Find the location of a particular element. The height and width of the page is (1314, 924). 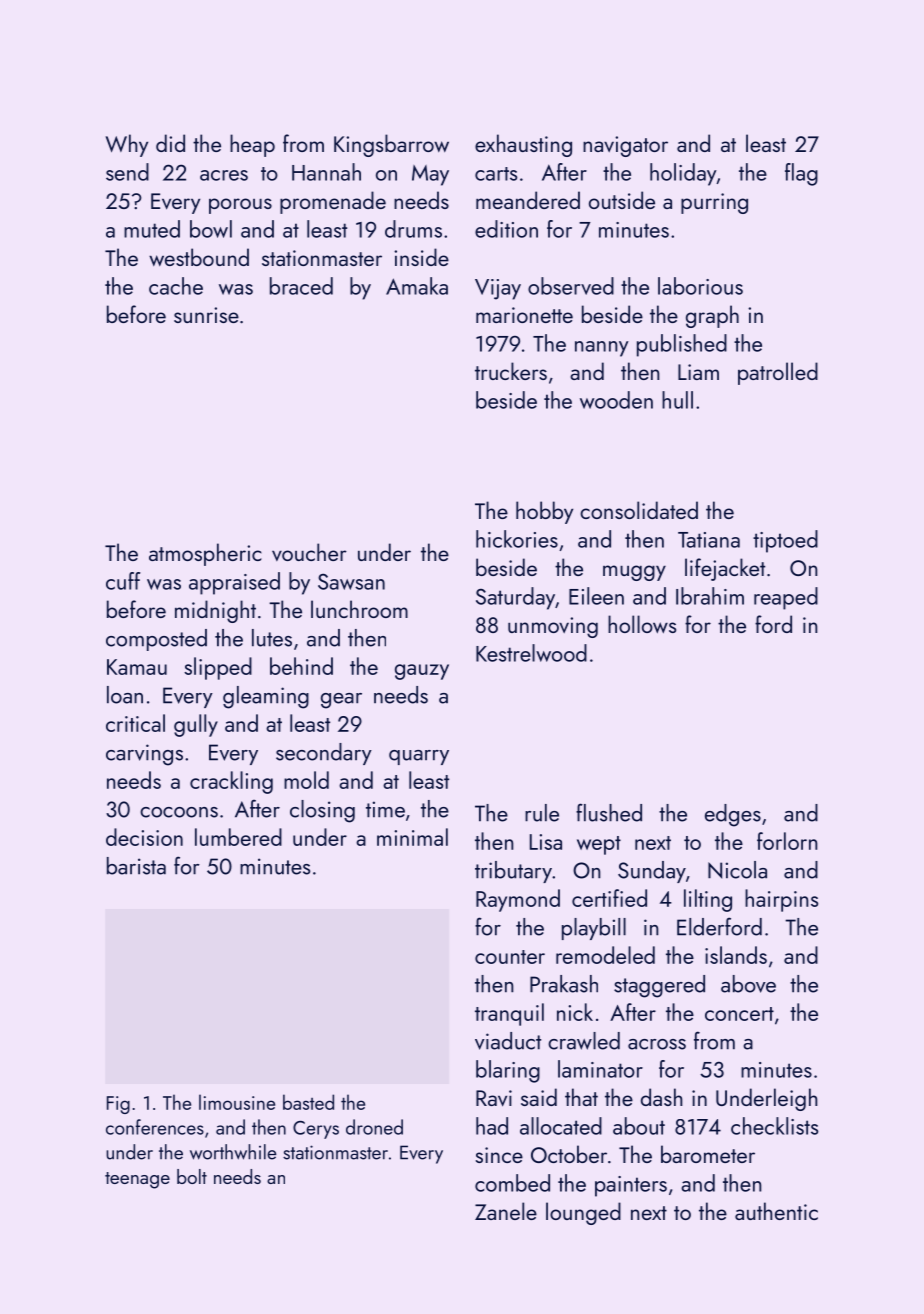

hobby is located at coordinates (544, 512).
